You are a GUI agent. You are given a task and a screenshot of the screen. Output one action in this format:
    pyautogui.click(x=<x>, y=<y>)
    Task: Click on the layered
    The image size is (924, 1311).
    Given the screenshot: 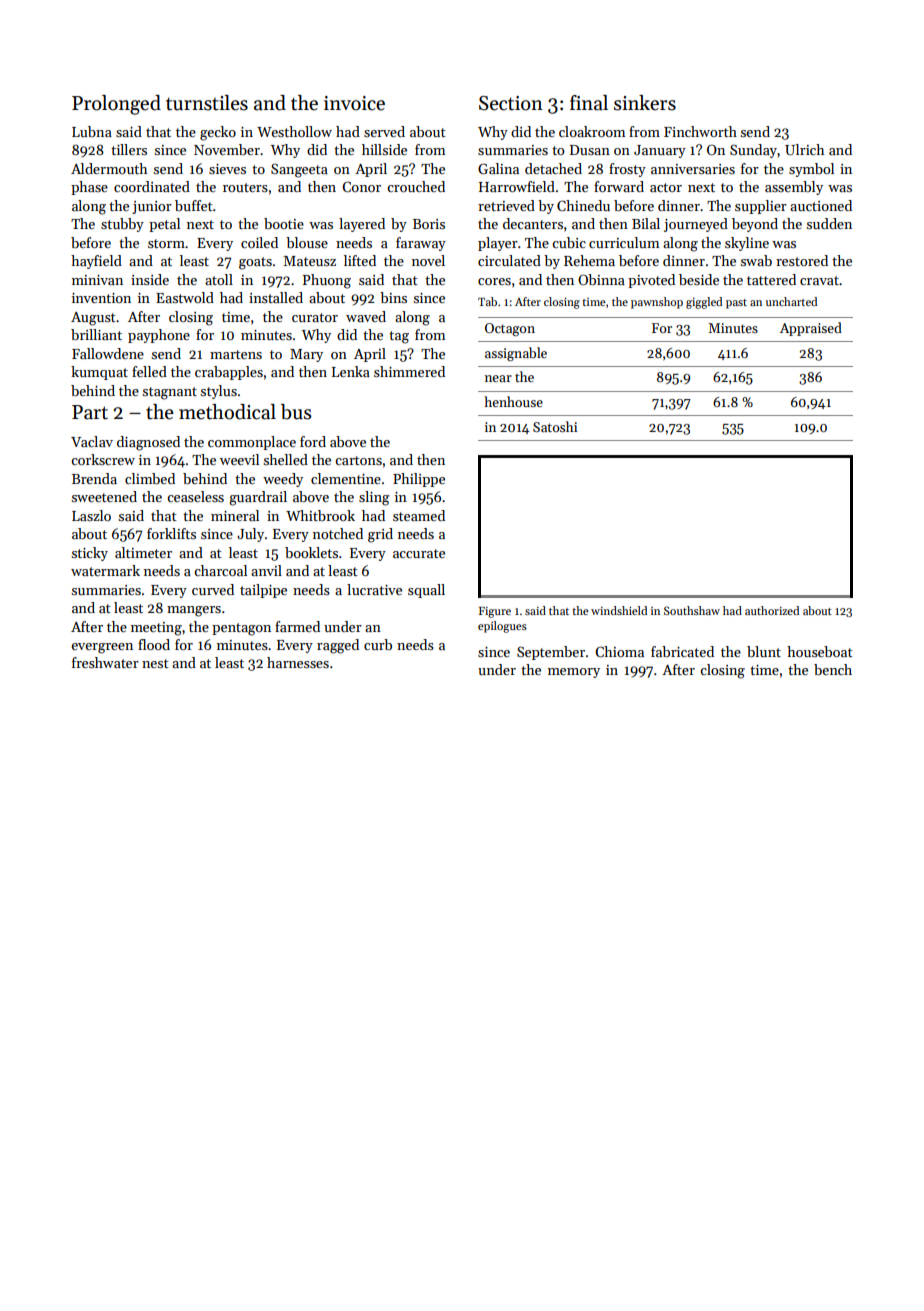 What is the action you would take?
    pyautogui.click(x=362, y=225)
